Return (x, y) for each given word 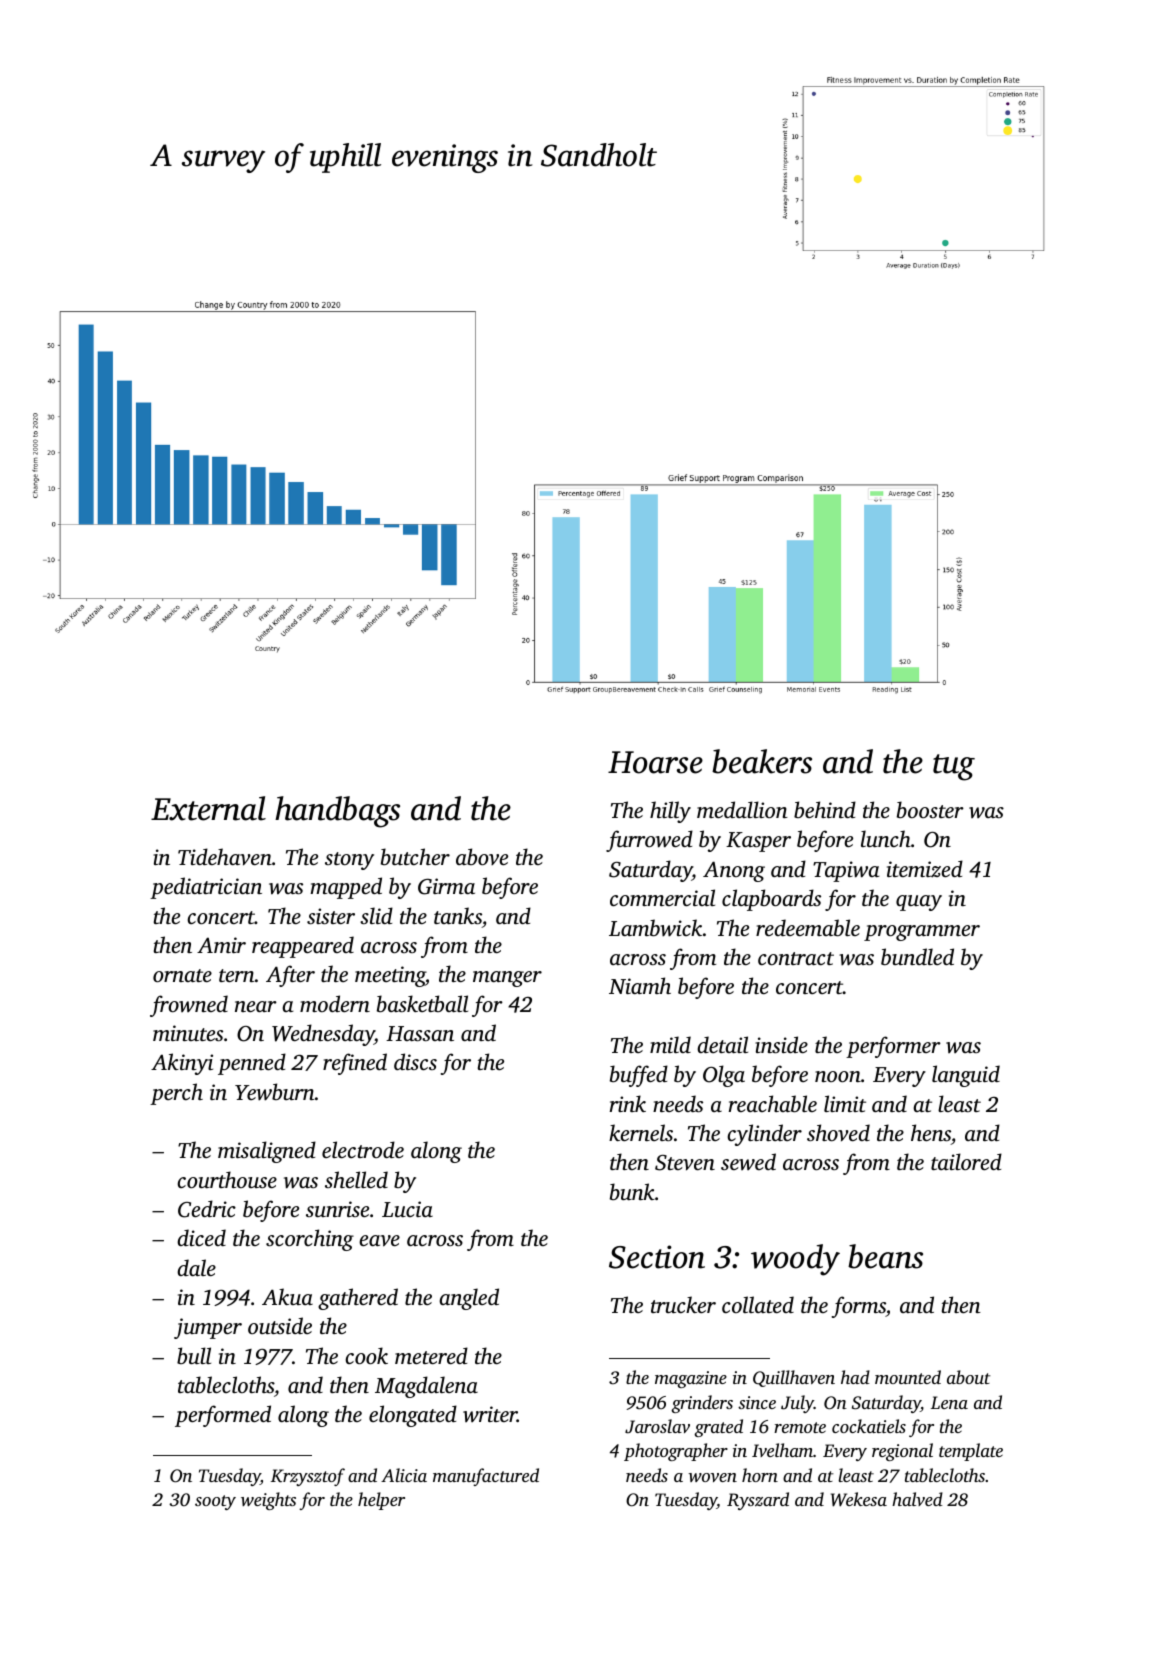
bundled (917, 956)
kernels (641, 1132)
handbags (337, 812)
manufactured (486, 1477)
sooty (215, 1502)
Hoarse (655, 762)
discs (415, 1061)
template (971, 1452)
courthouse (227, 1179)
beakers (762, 761)
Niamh (640, 985)
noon (838, 1076)
